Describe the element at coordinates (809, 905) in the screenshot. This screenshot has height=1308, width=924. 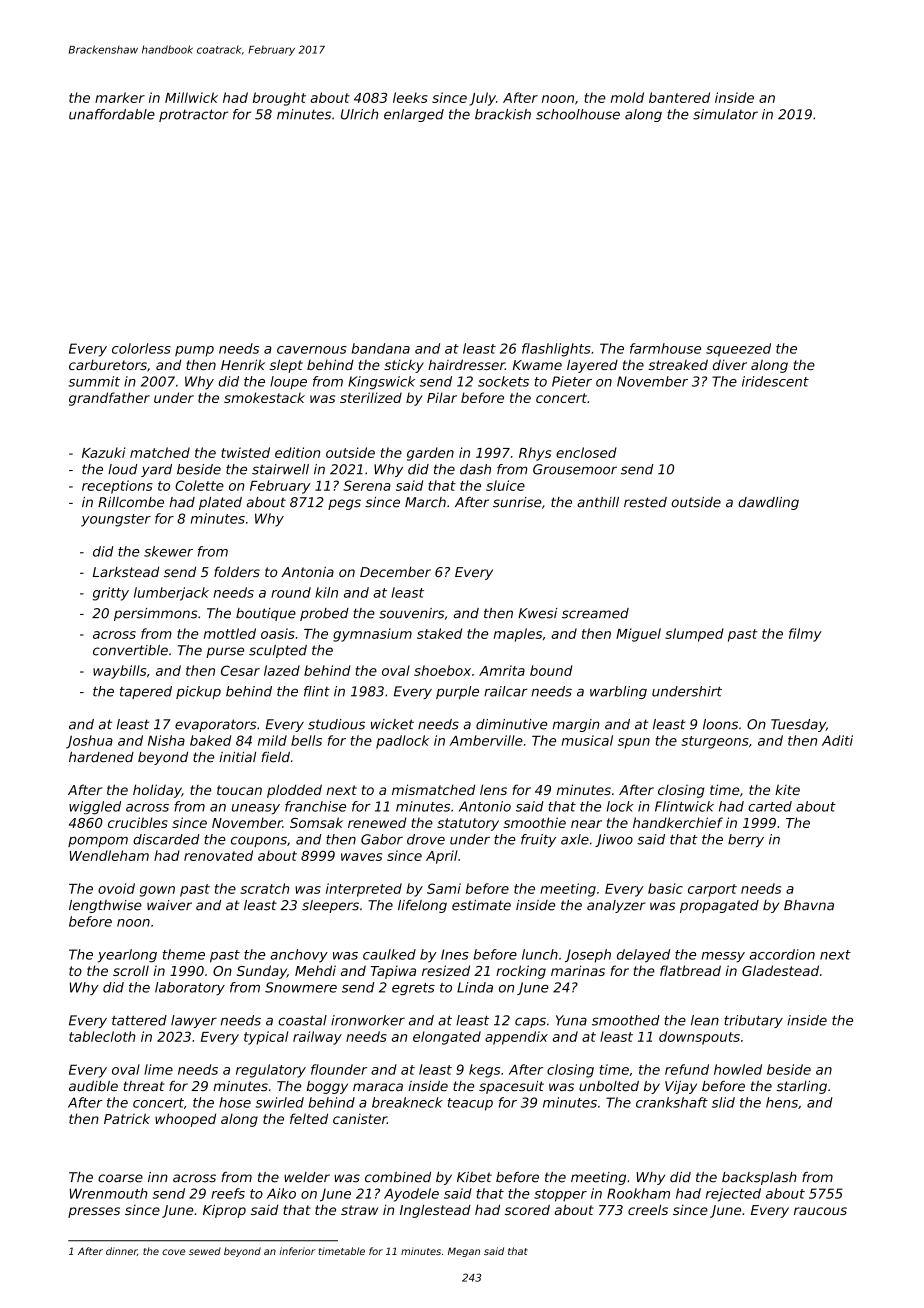
I see `Bhavna` at that location.
